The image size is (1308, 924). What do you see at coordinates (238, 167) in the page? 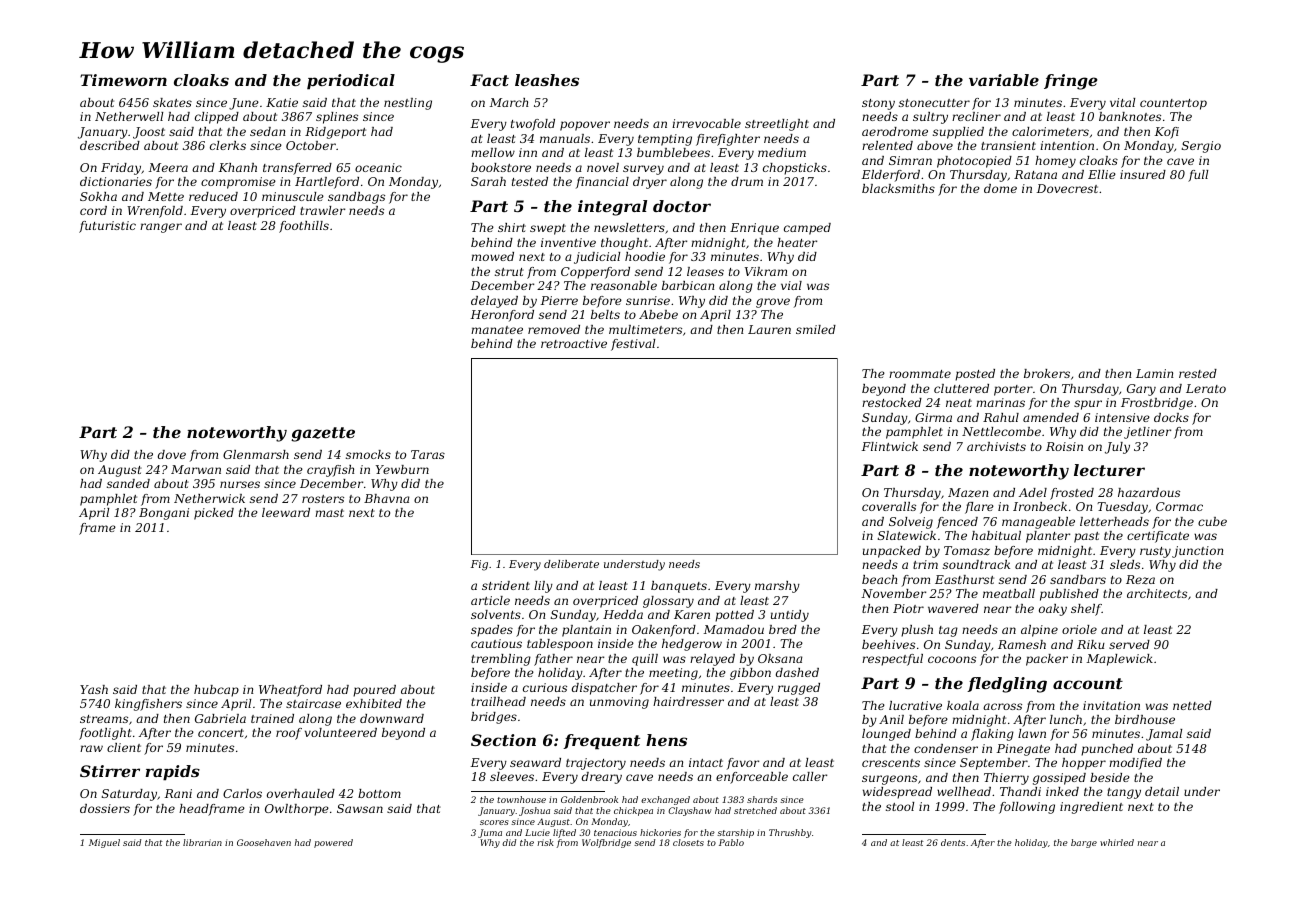
I see `Khanh` at bounding box center [238, 167].
